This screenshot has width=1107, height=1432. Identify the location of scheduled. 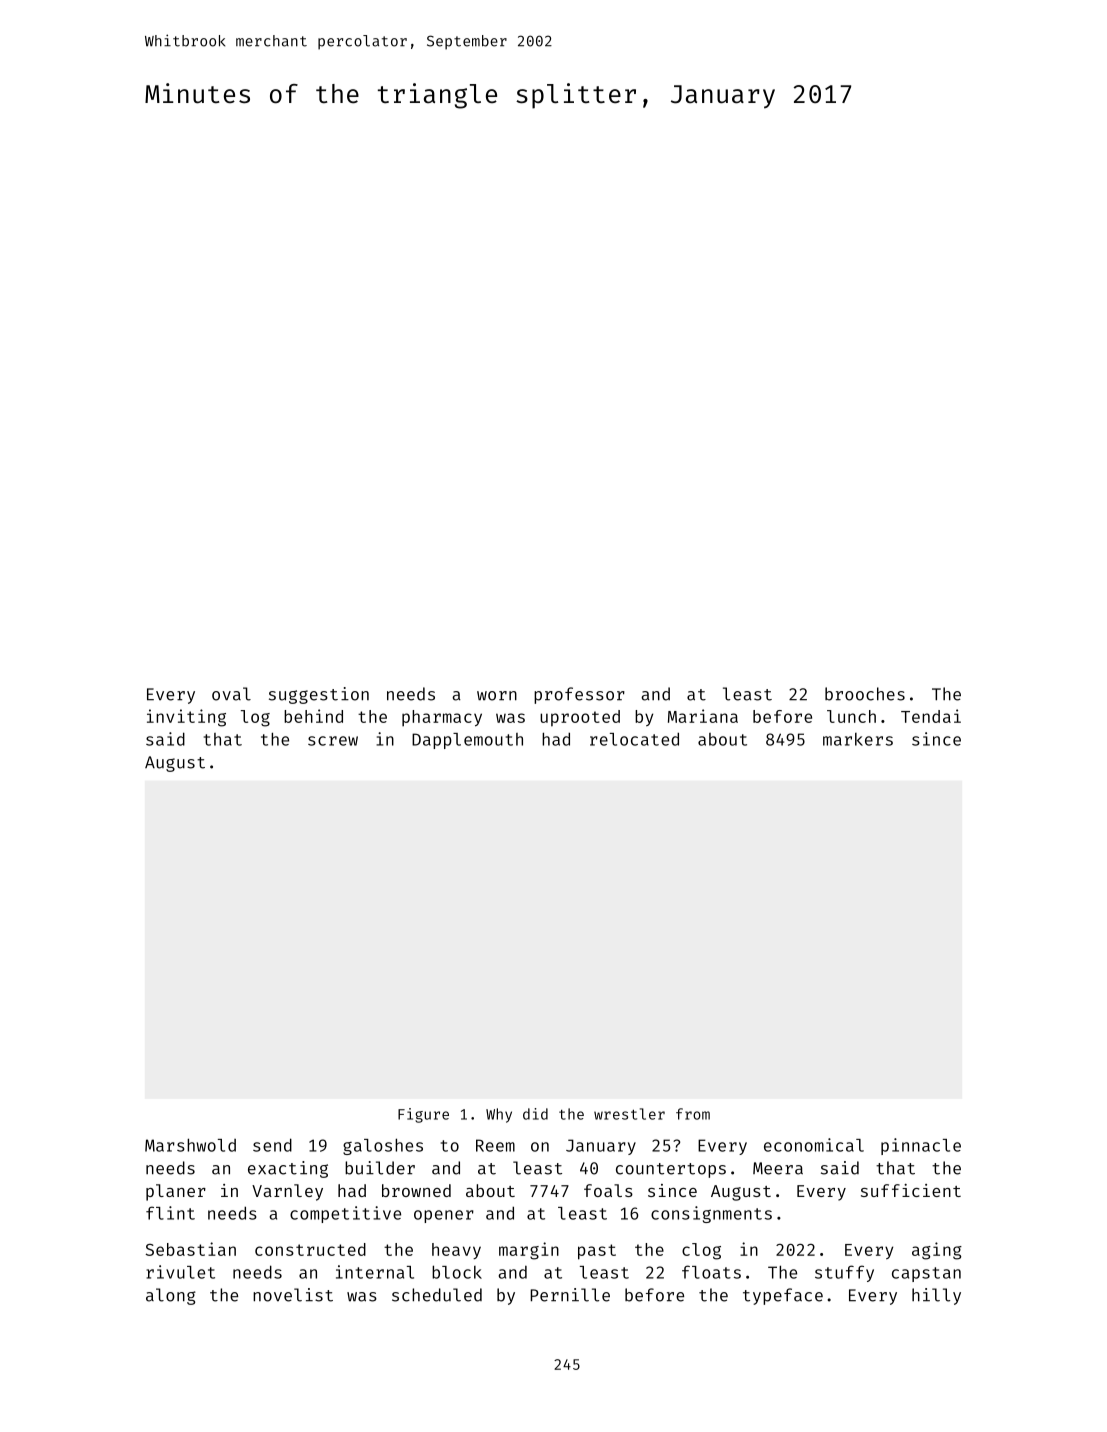
(437, 1295).
